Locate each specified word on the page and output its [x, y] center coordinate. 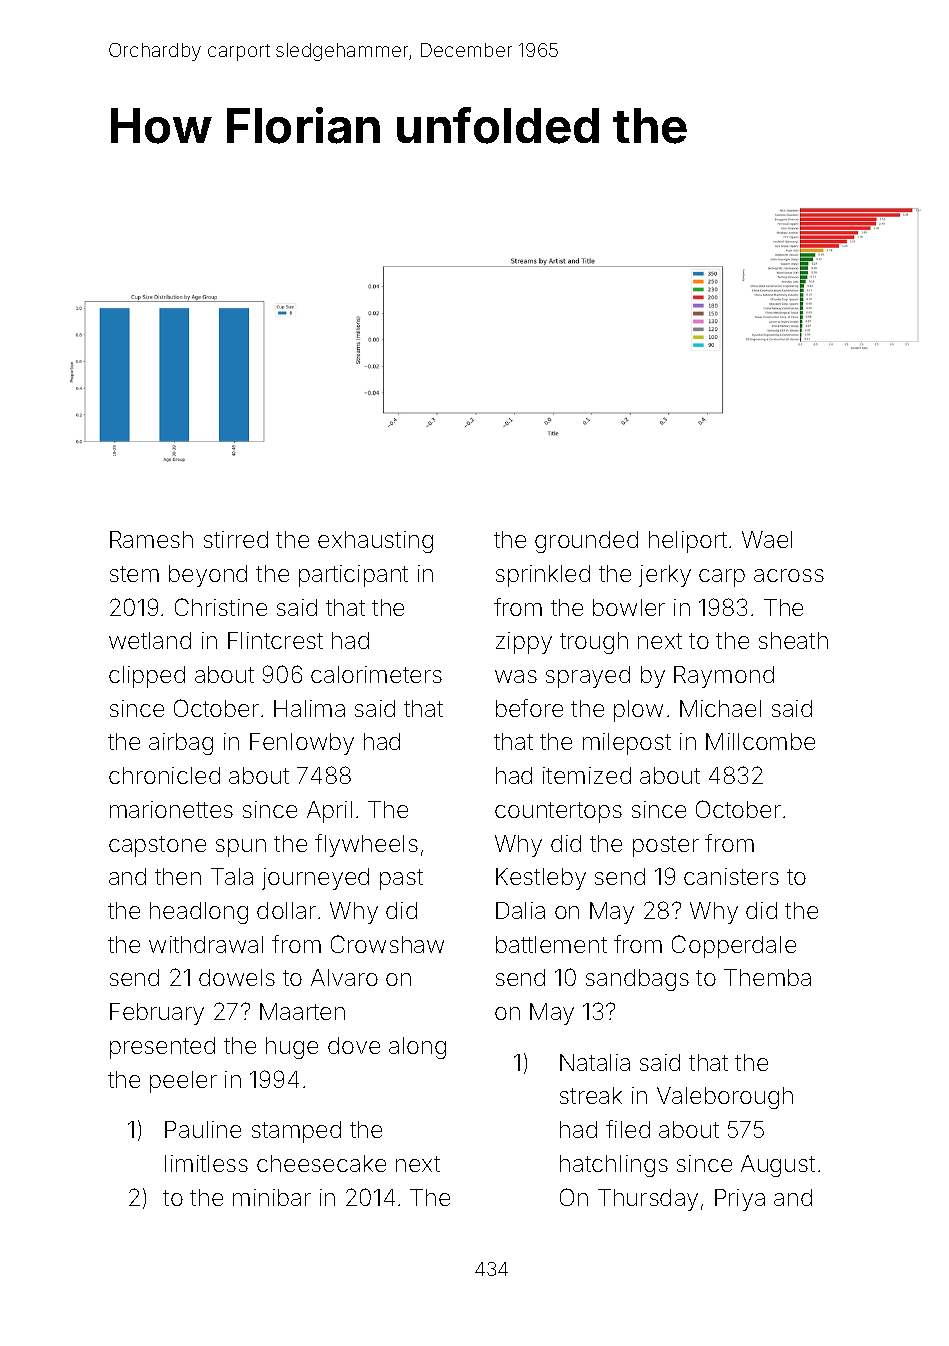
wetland [150, 640]
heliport [688, 542]
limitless [206, 1163]
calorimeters [376, 674]
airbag [181, 744]
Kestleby [541, 879]
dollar [286, 910]
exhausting [375, 542]
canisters [731, 876]
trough [594, 643]
